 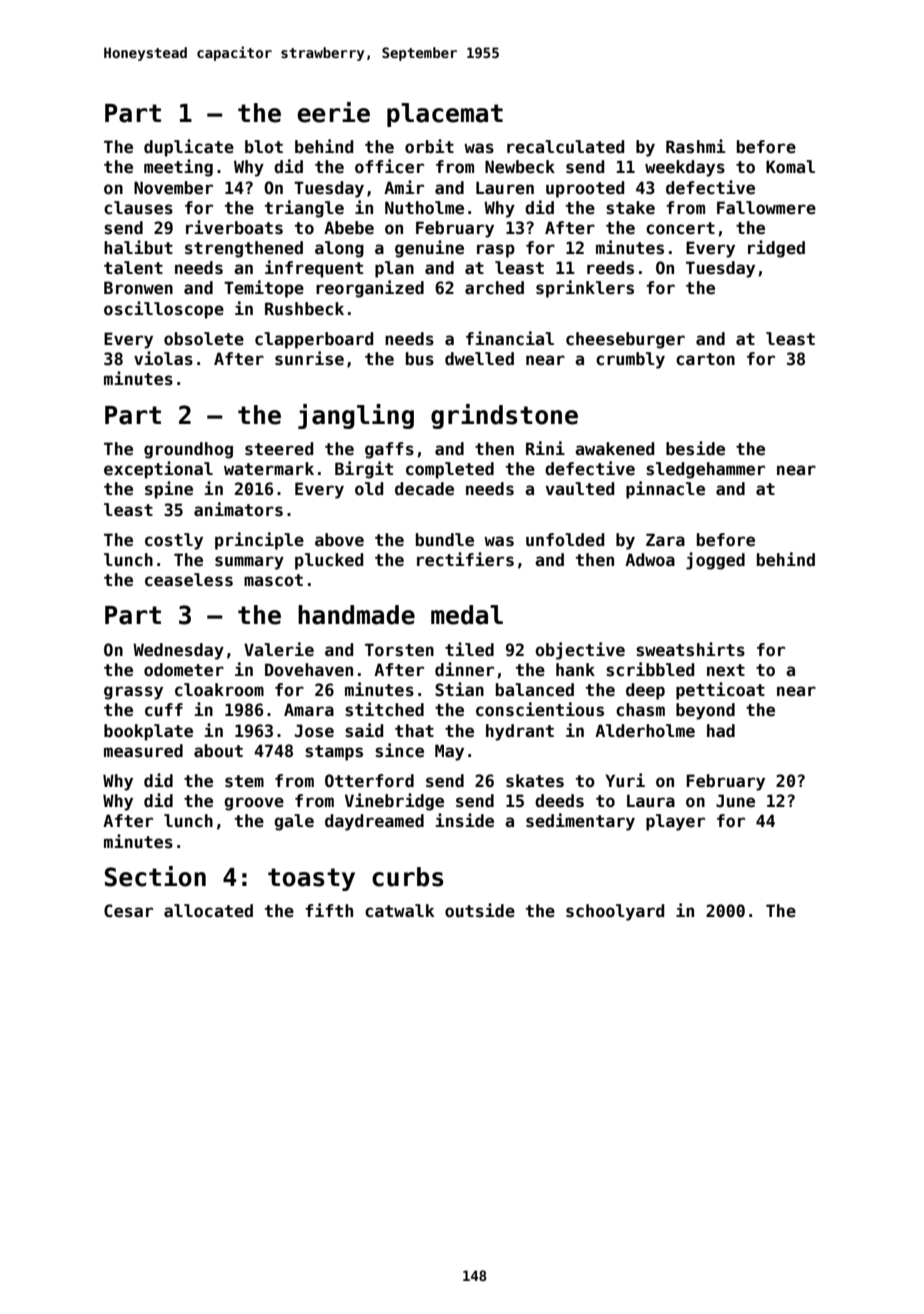 What do you see at coordinates (178, 651) in the image?
I see `Wednesday` at bounding box center [178, 651].
